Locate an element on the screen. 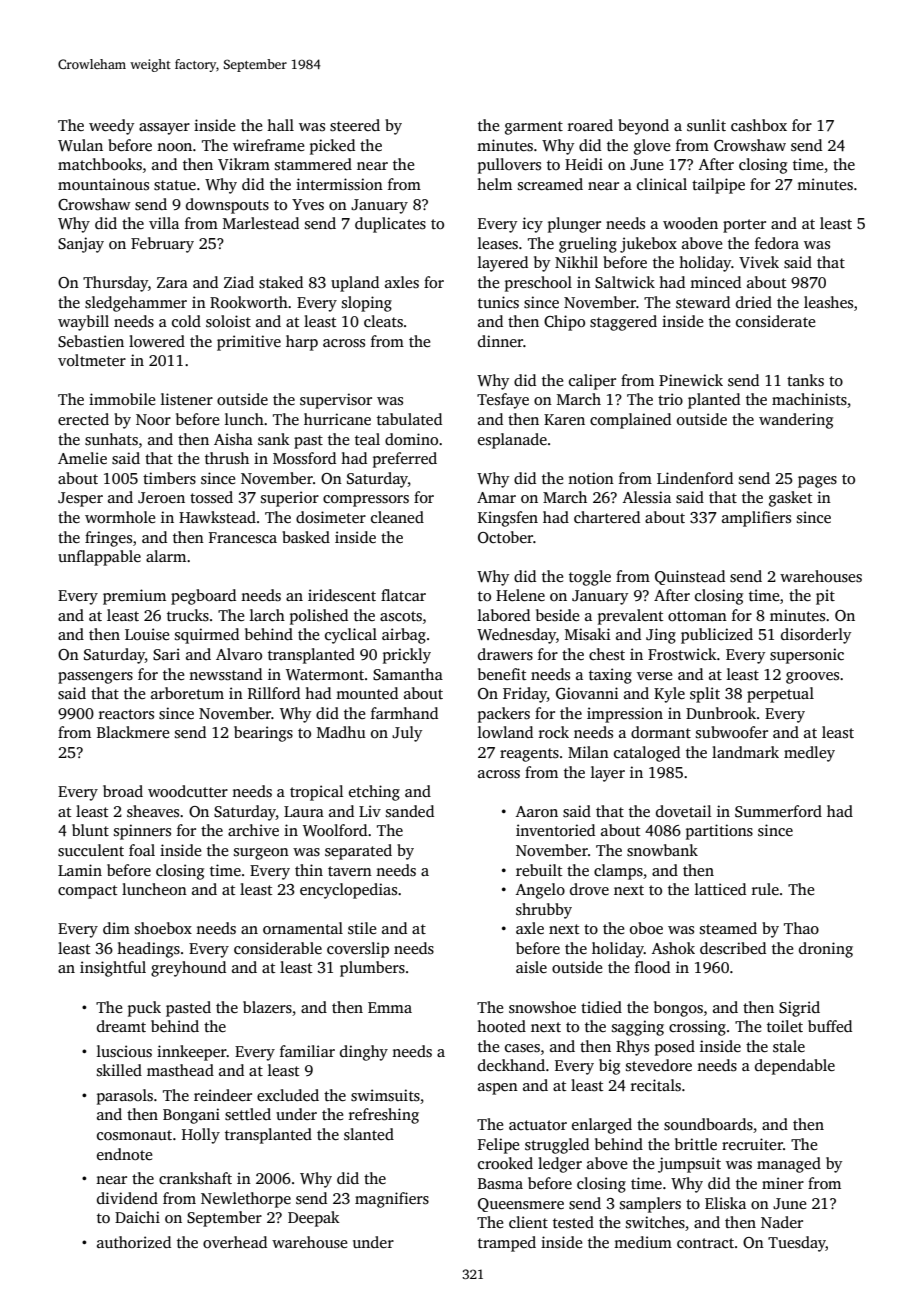  dreamt is located at coordinates (121, 1026).
